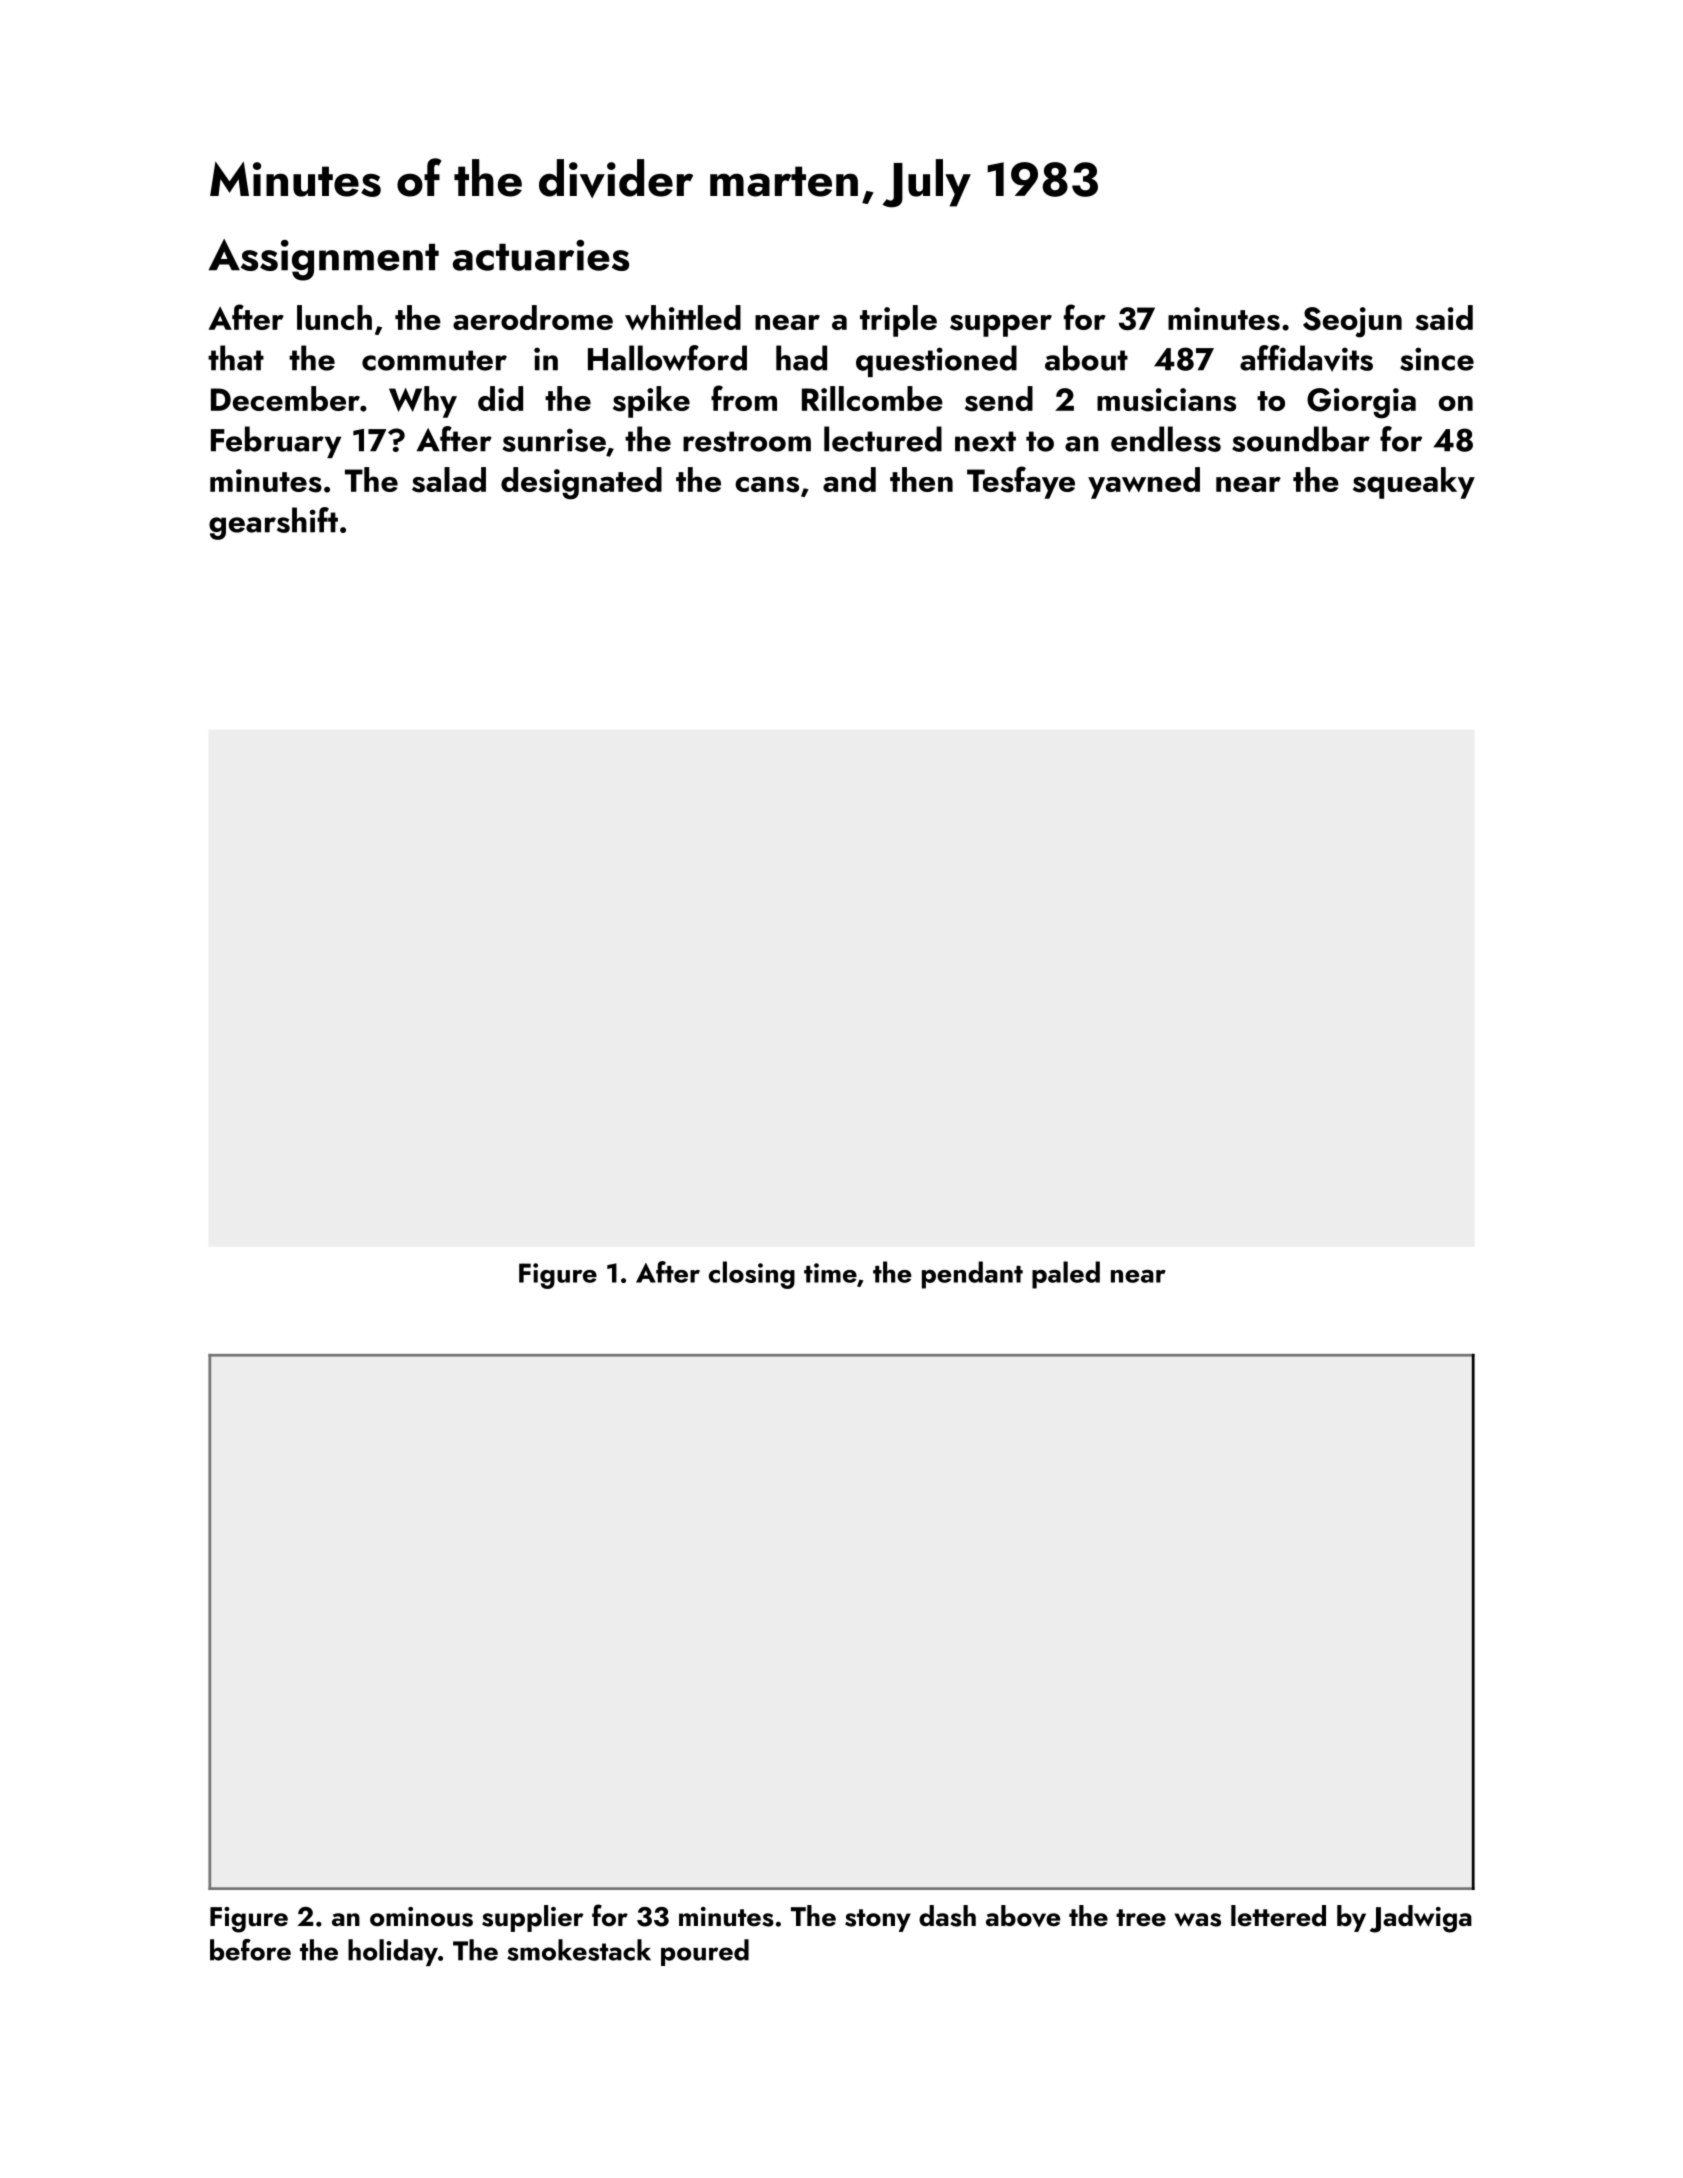 The width and height of the screenshot is (1683, 2178). What do you see at coordinates (1197, 1920) in the screenshot?
I see `was` at bounding box center [1197, 1920].
